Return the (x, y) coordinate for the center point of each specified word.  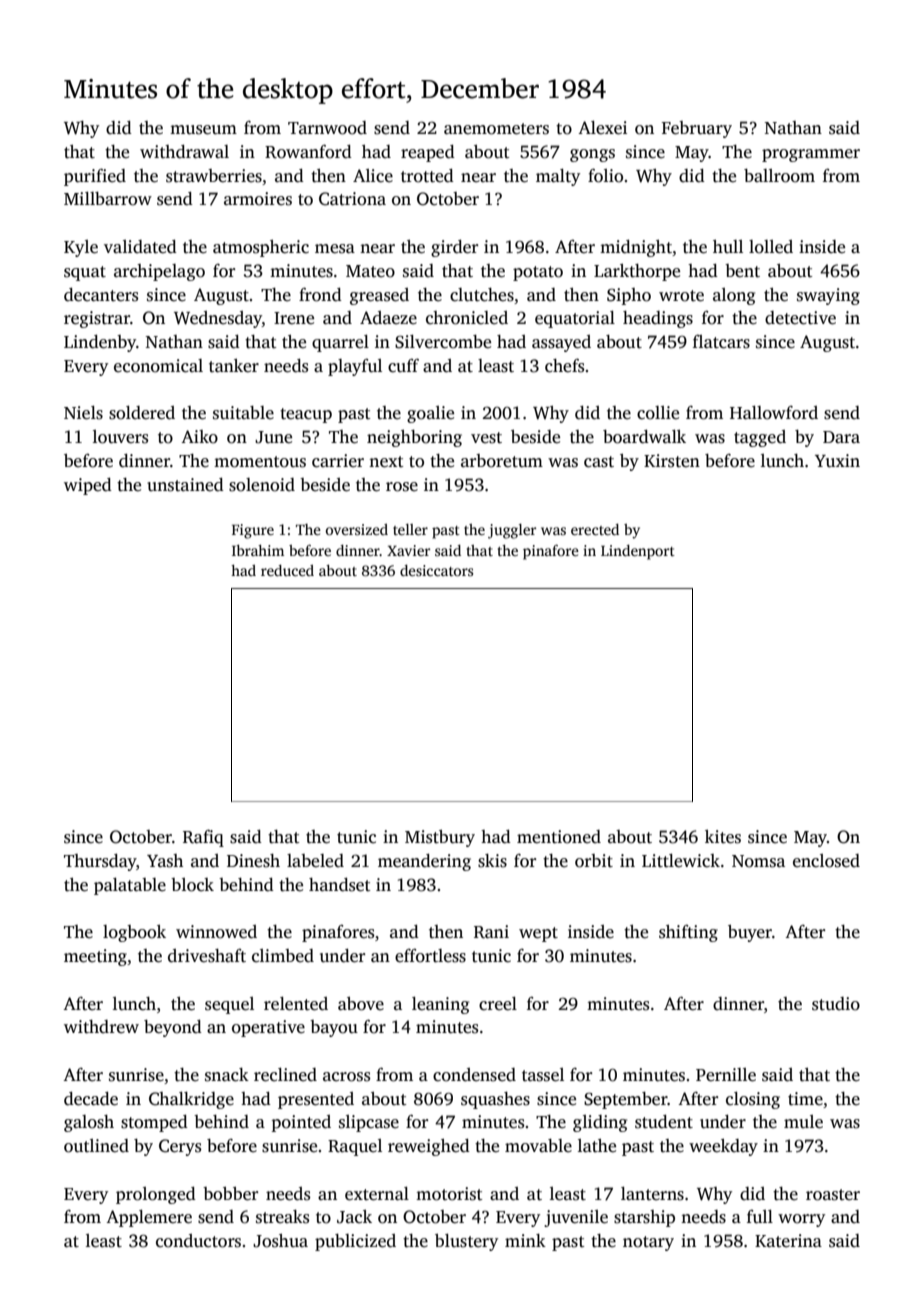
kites (723, 837)
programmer (811, 155)
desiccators (436, 570)
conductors (198, 1241)
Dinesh (253, 861)
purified (95, 177)
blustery (466, 1242)
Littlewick (681, 861)
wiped (88, 486)
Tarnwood (327, 128)
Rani (491, 932)
